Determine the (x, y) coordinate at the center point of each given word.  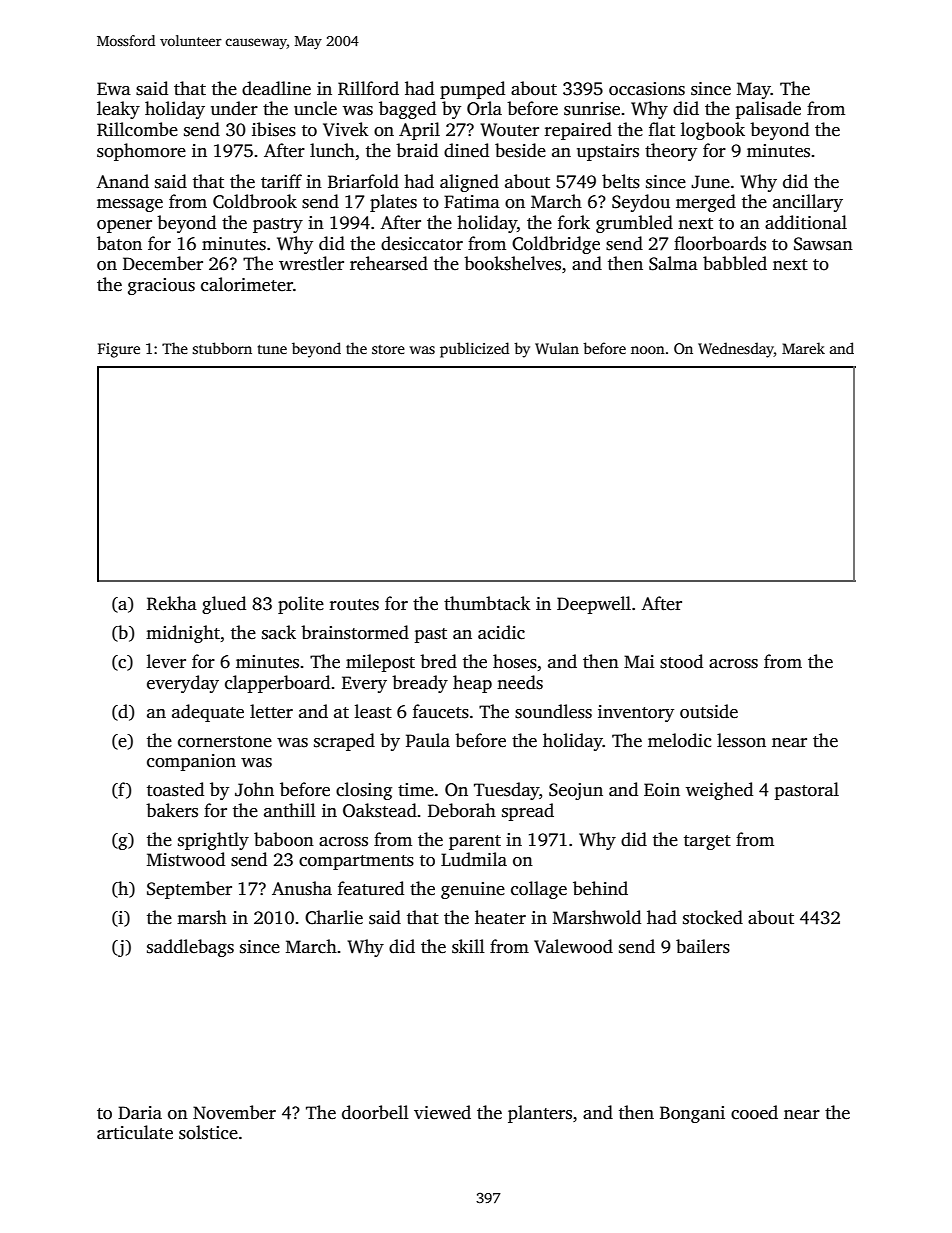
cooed (754, 1112)
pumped (472, 90)
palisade (768, 110)
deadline (276, 88)
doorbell (375, 1112)
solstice (208, 1132)
